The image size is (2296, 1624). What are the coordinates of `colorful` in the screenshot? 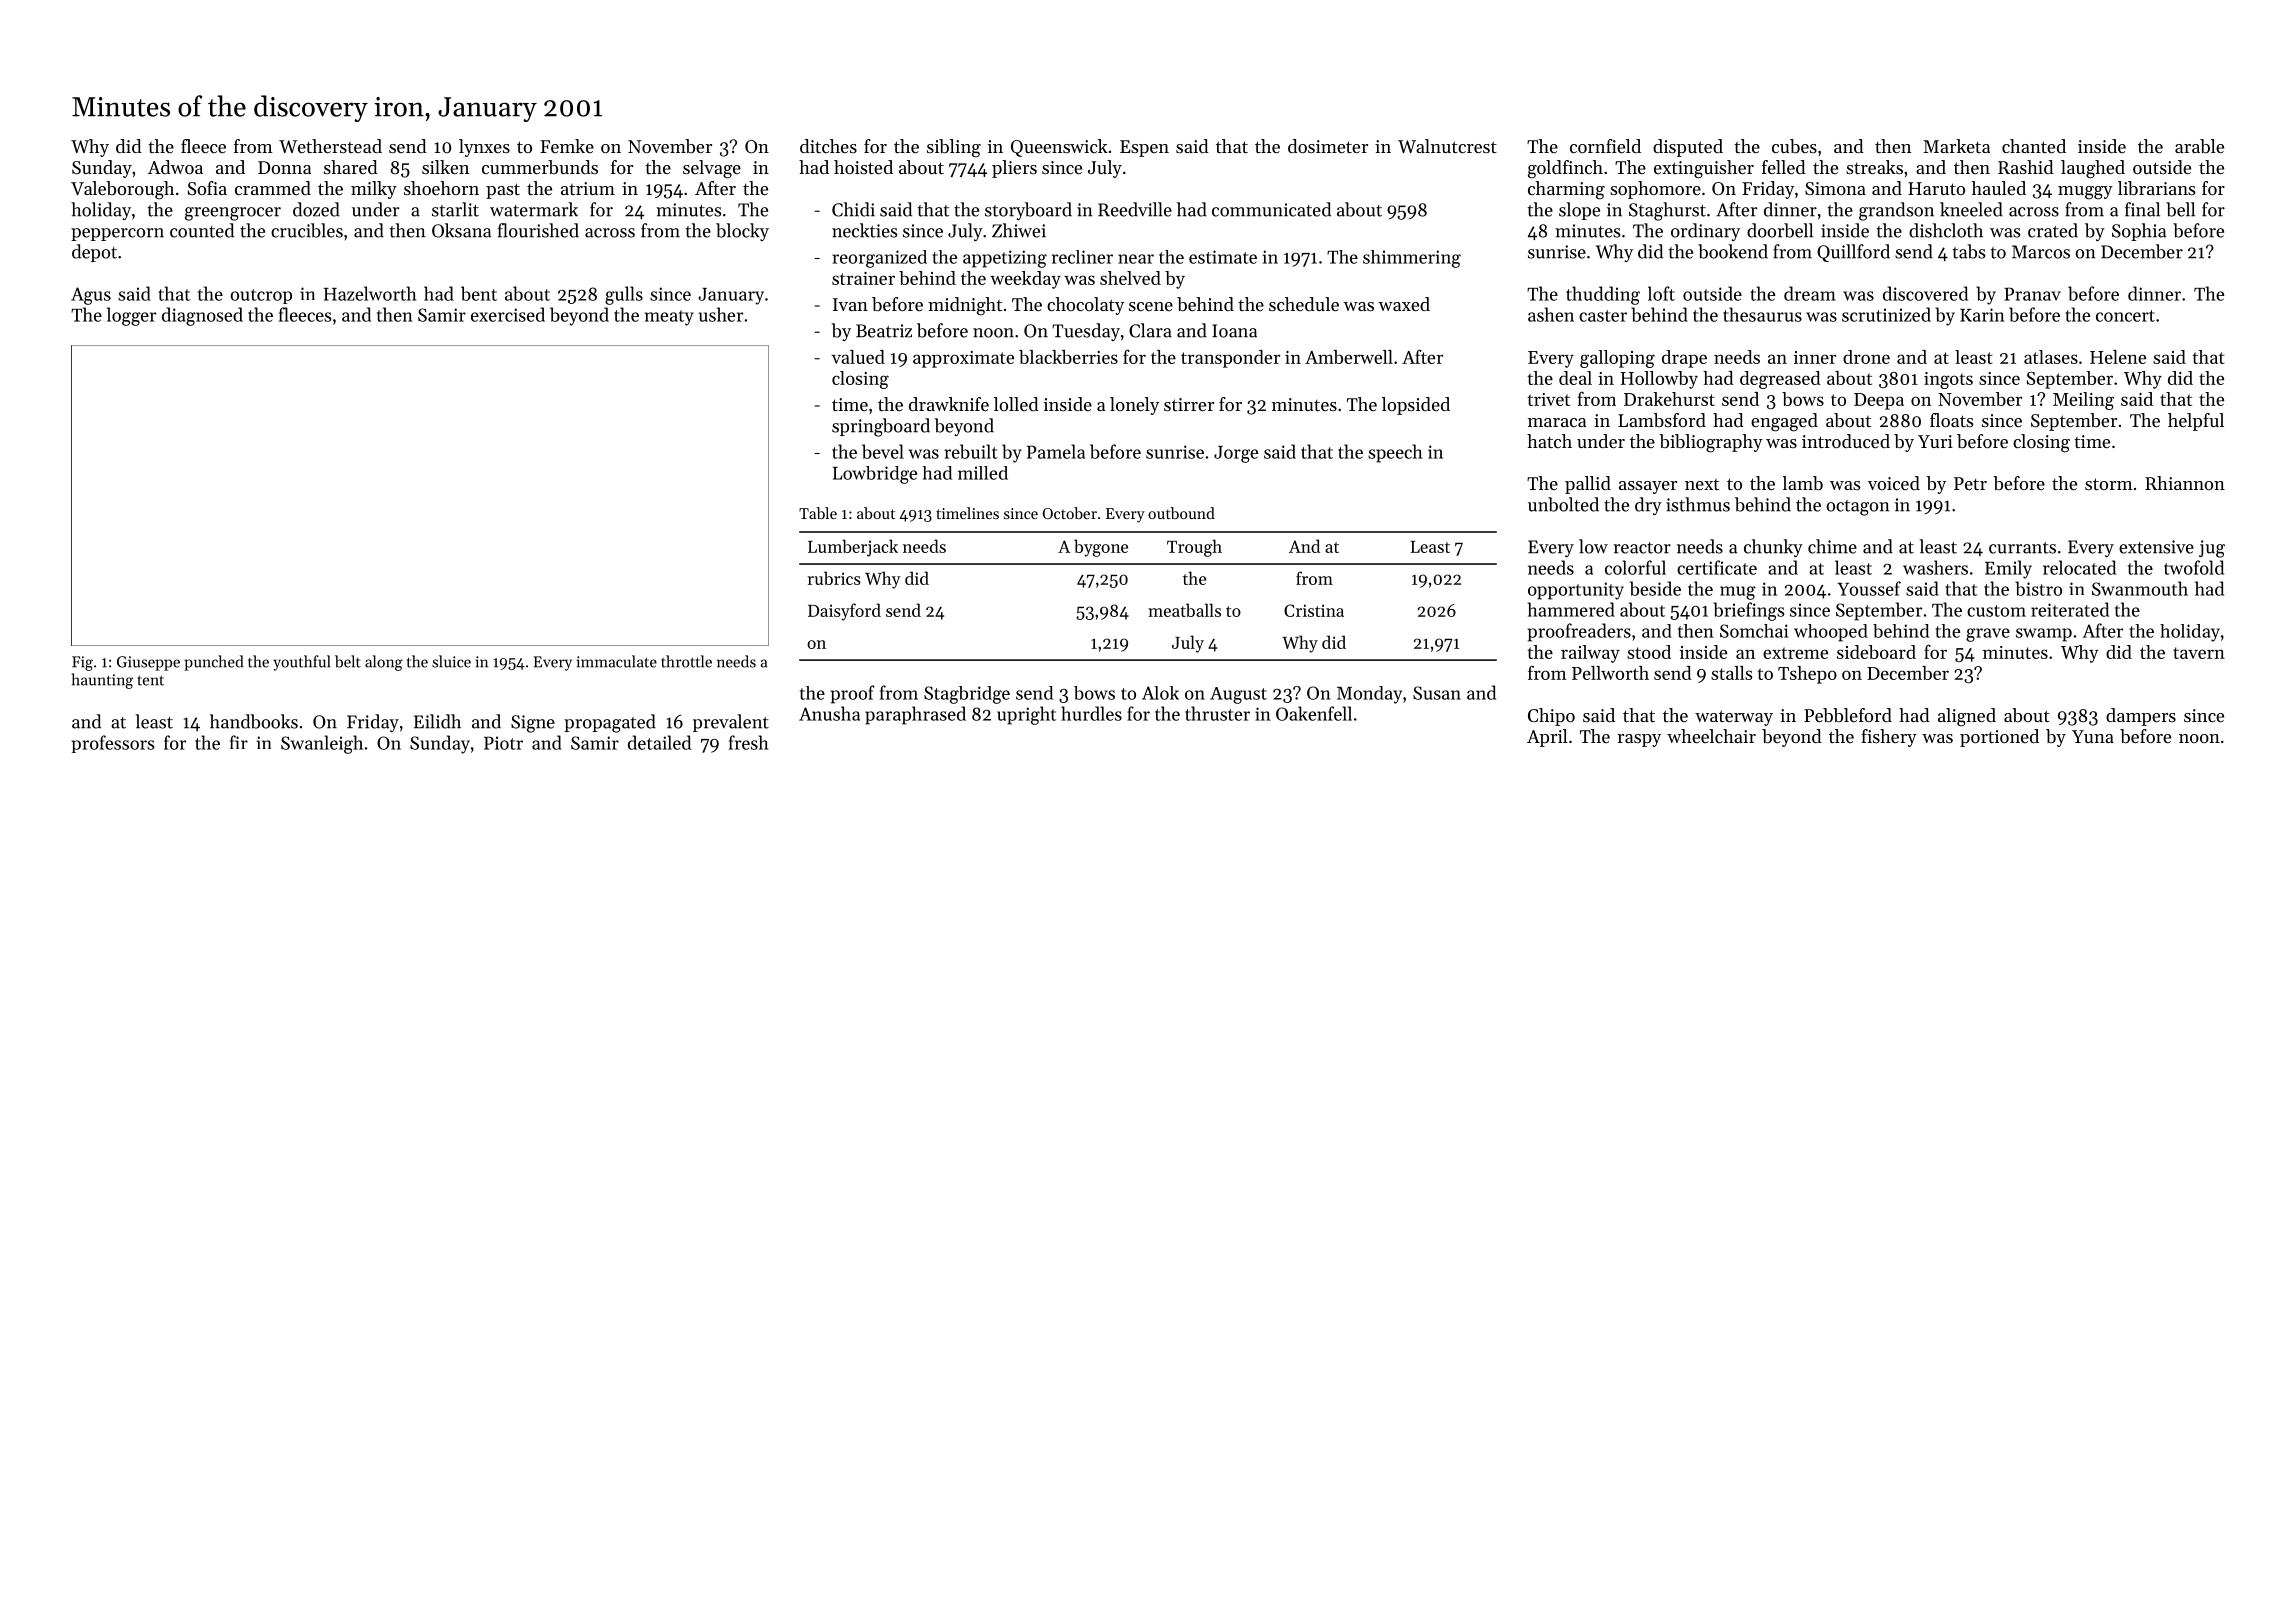 It's located at (1635, 567).
